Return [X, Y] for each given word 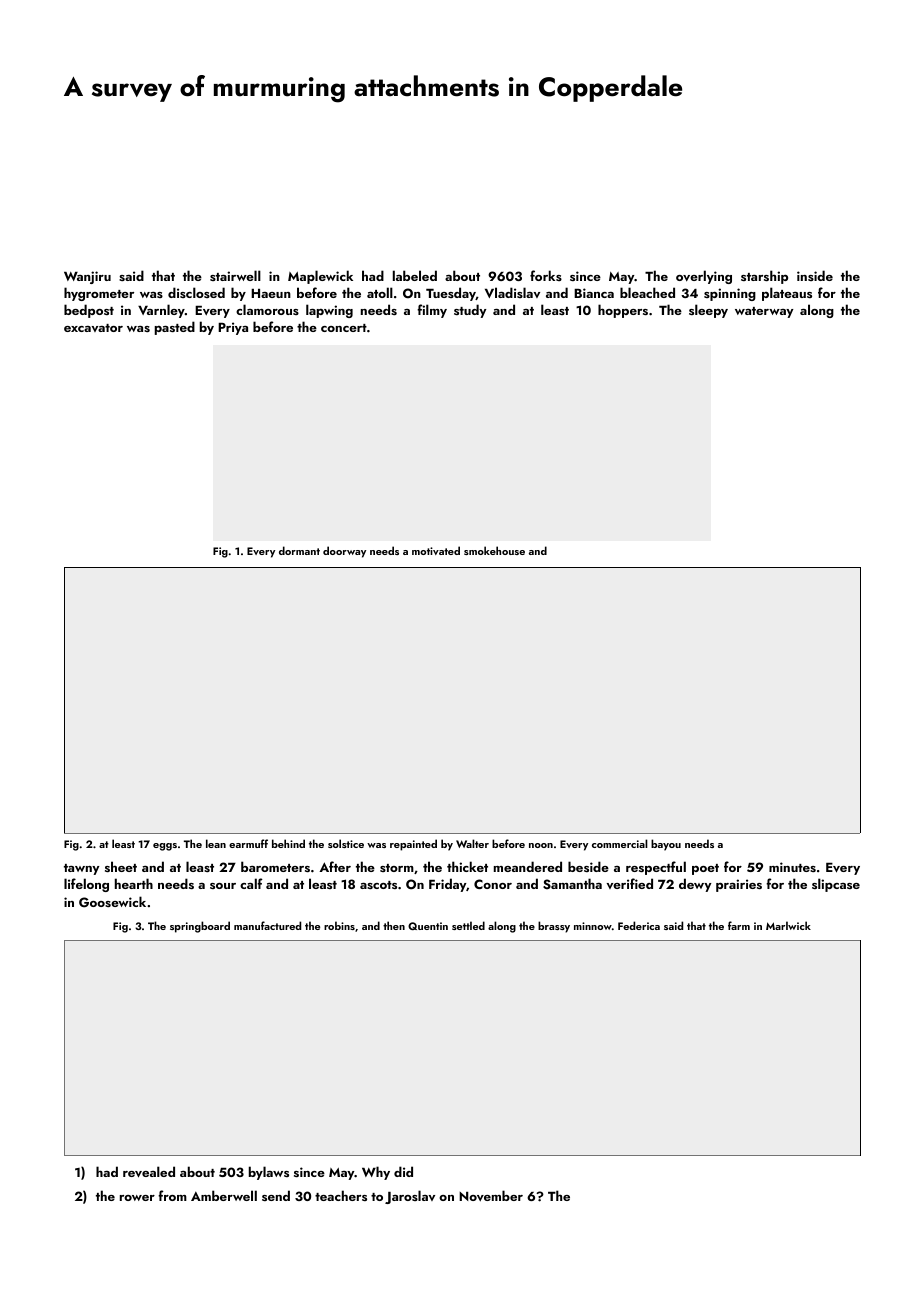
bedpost [89, 311]
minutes [792, 867]
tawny [81, 869]
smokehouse [494, 550]
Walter [472, 843]
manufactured [267, 925]
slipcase [836, 885]
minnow [593, 926]
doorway [344, 552]
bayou [666, 845]
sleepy [708, 311]
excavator [93, 328]
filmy [432, 311]
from [172, 1195]
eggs [165, 847]
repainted [413, 845]
